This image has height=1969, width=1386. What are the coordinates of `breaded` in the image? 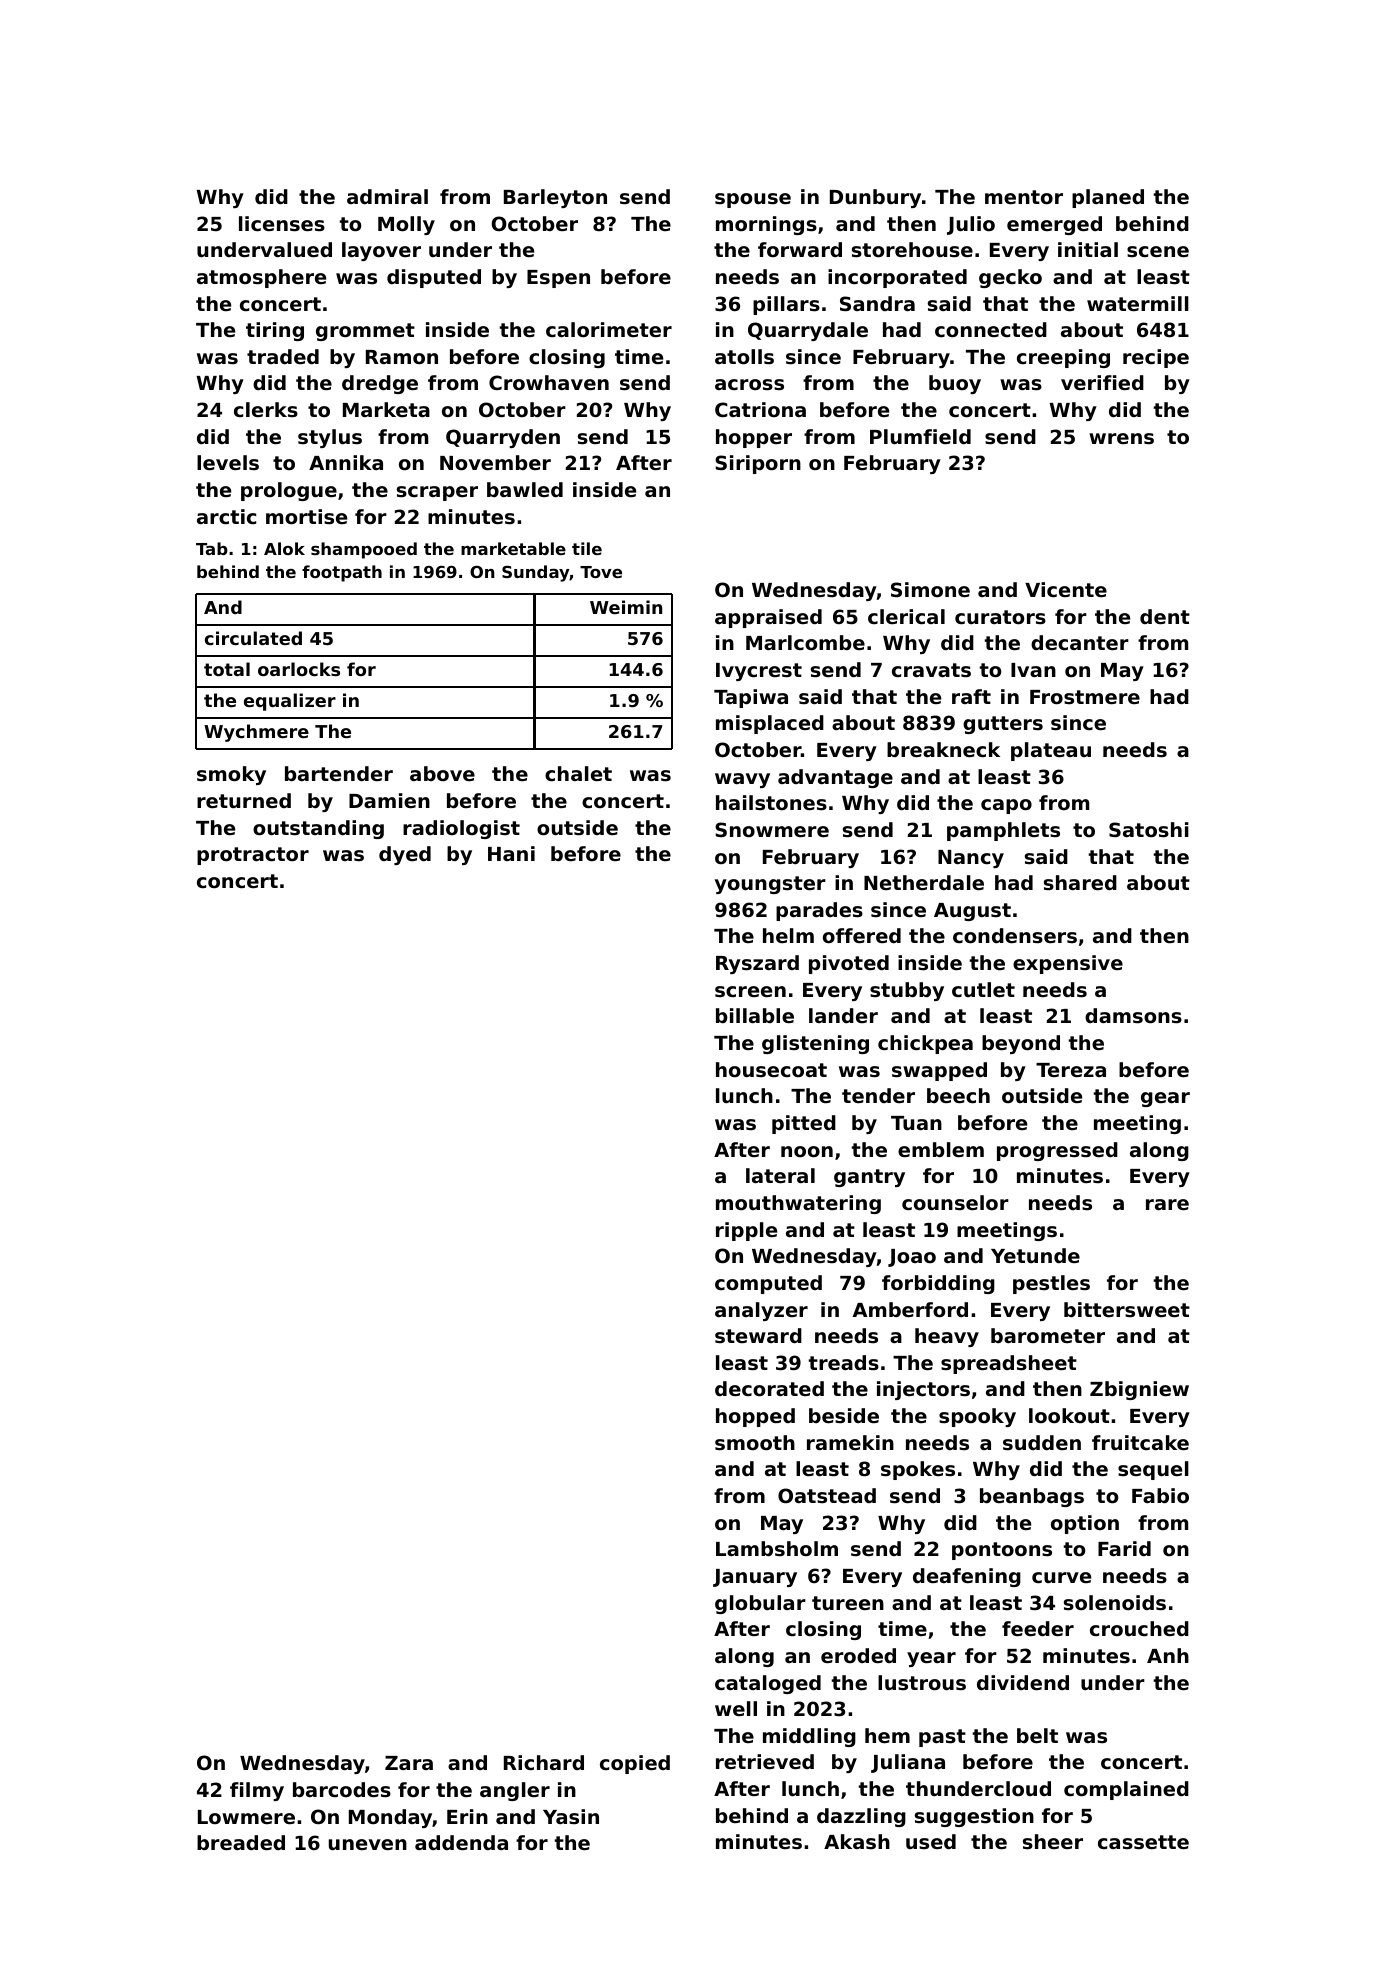 It's located at (241, 1842).
